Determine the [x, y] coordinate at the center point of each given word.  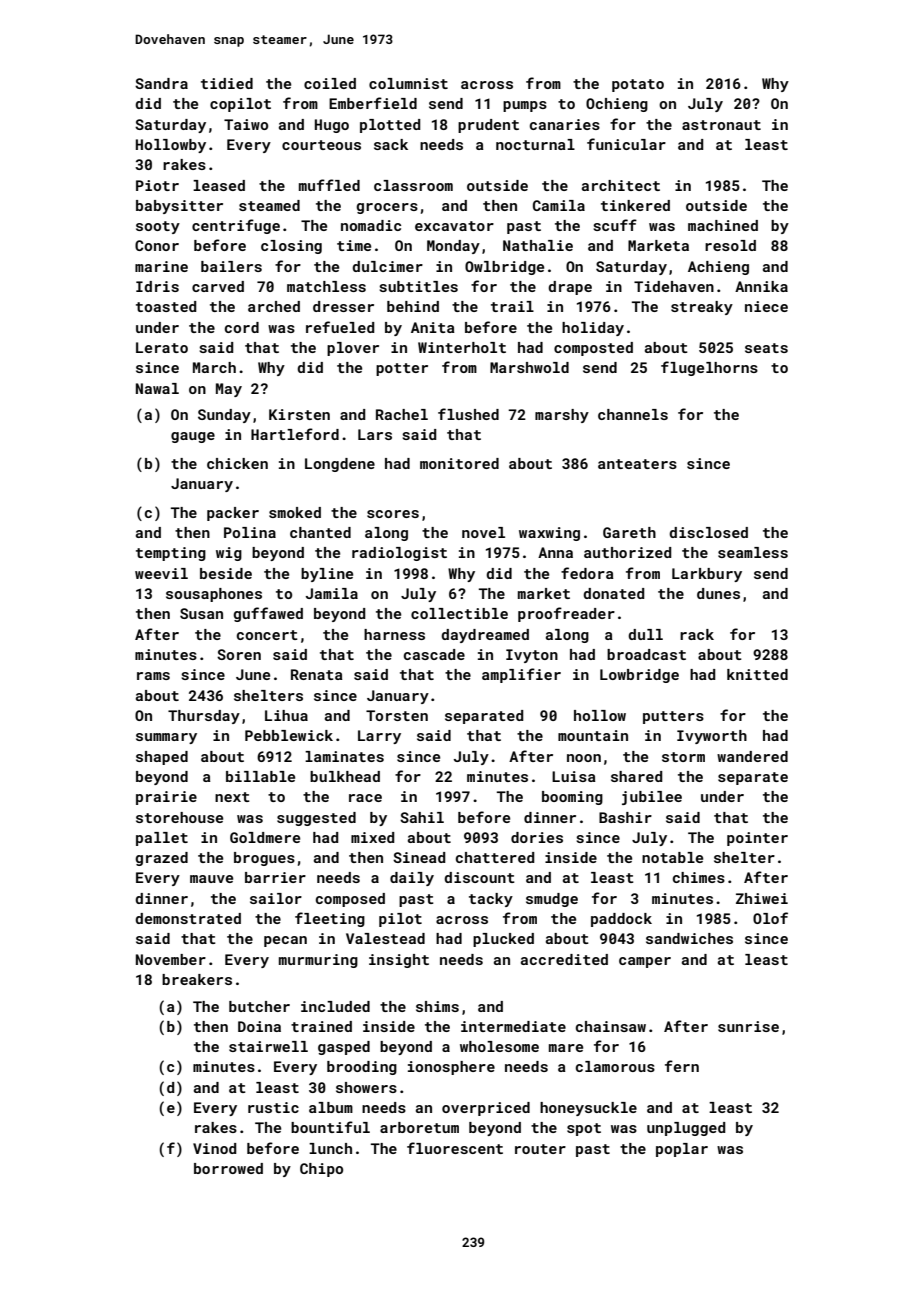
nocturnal [535, 144]
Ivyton [532, 656]
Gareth [629, 532]
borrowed [228, 1168]
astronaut [721, 125]
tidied [227, 83]
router [540, 1149]
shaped [162, 758]
